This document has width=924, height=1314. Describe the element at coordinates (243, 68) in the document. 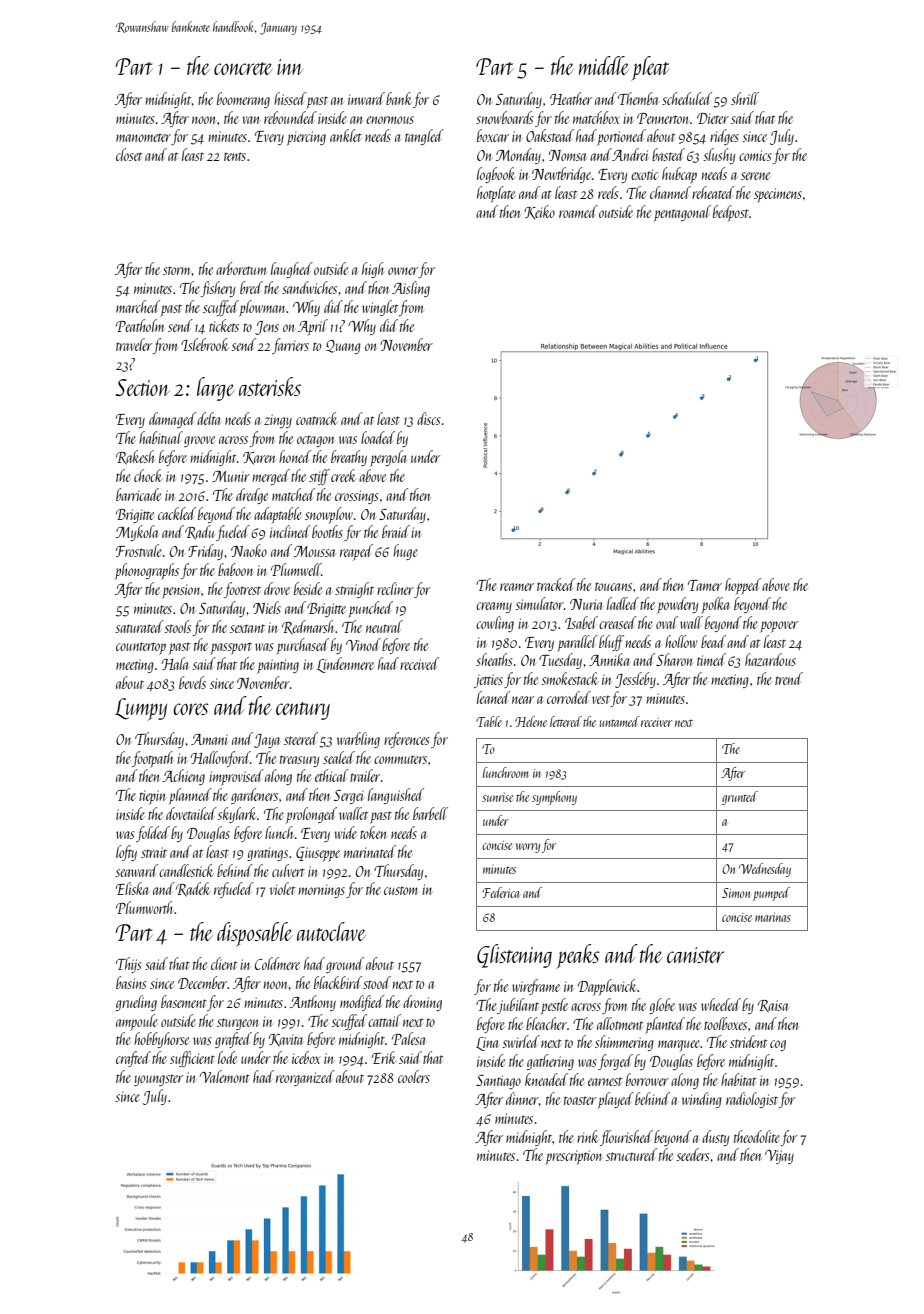

I see `concrete` at that location.
